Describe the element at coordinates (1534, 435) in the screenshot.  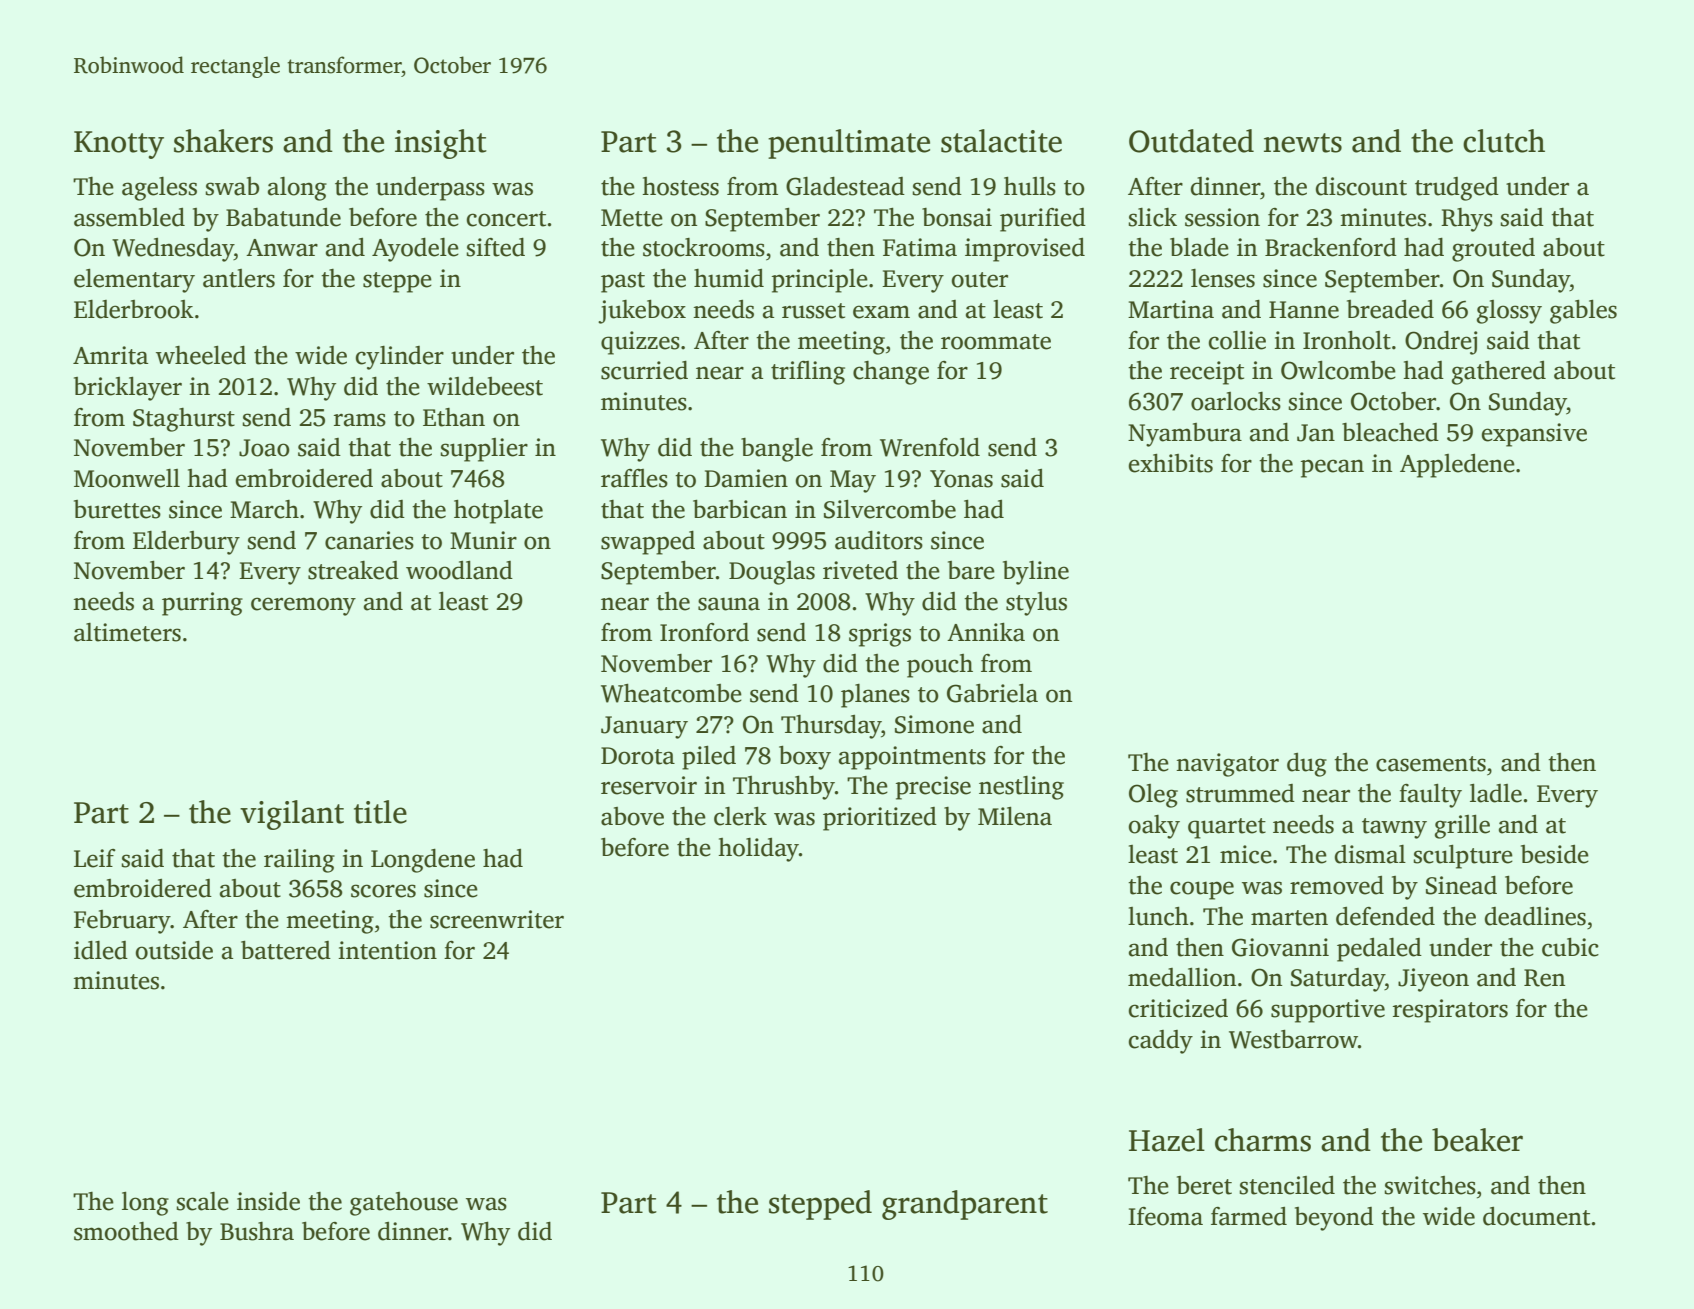
I see `expansive` at that location.
